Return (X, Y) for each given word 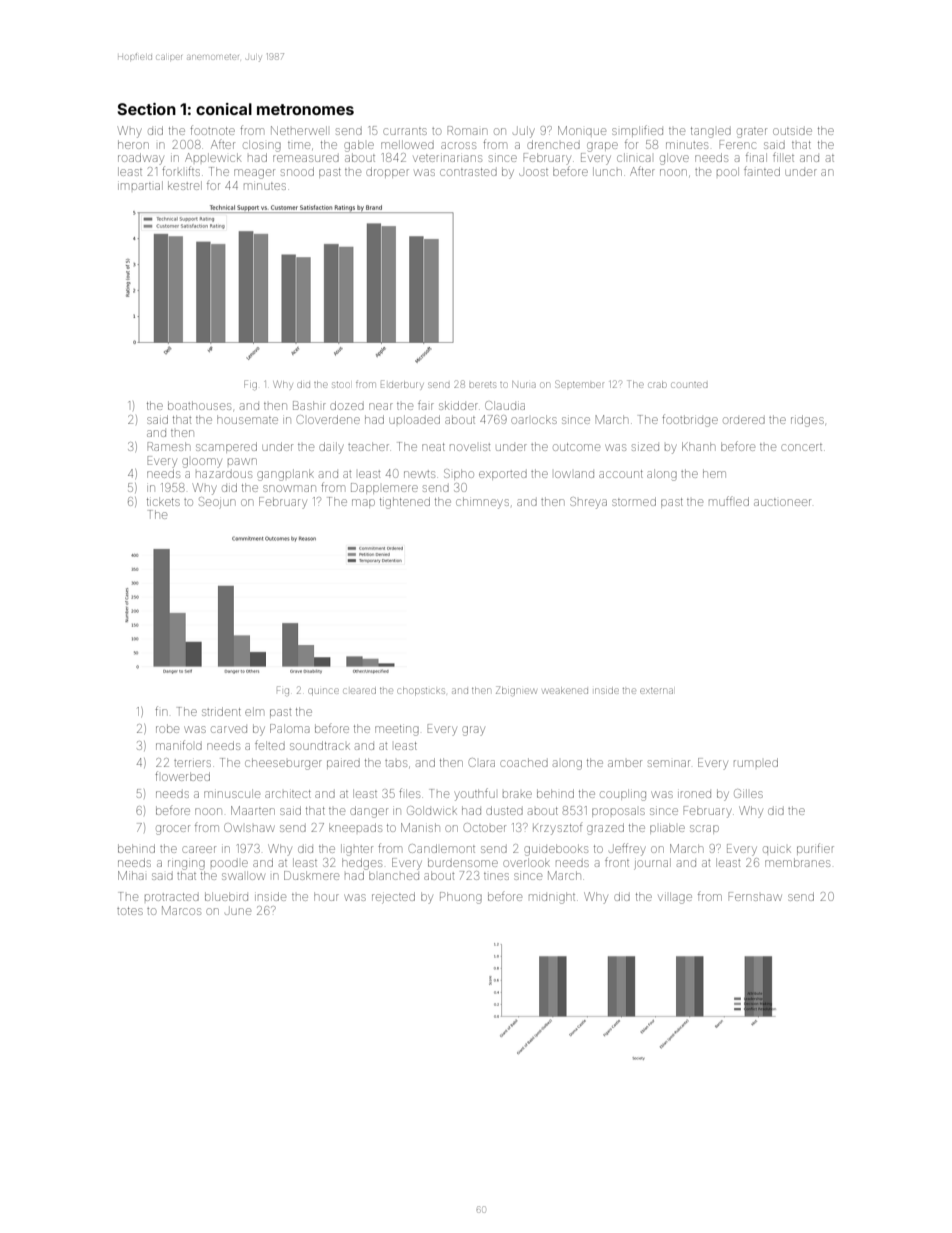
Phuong (461, 898)
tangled (711, 132)
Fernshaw (755, 896)
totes (130, 911)
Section (146, 109)
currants (405, 131)
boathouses (199, 405)
